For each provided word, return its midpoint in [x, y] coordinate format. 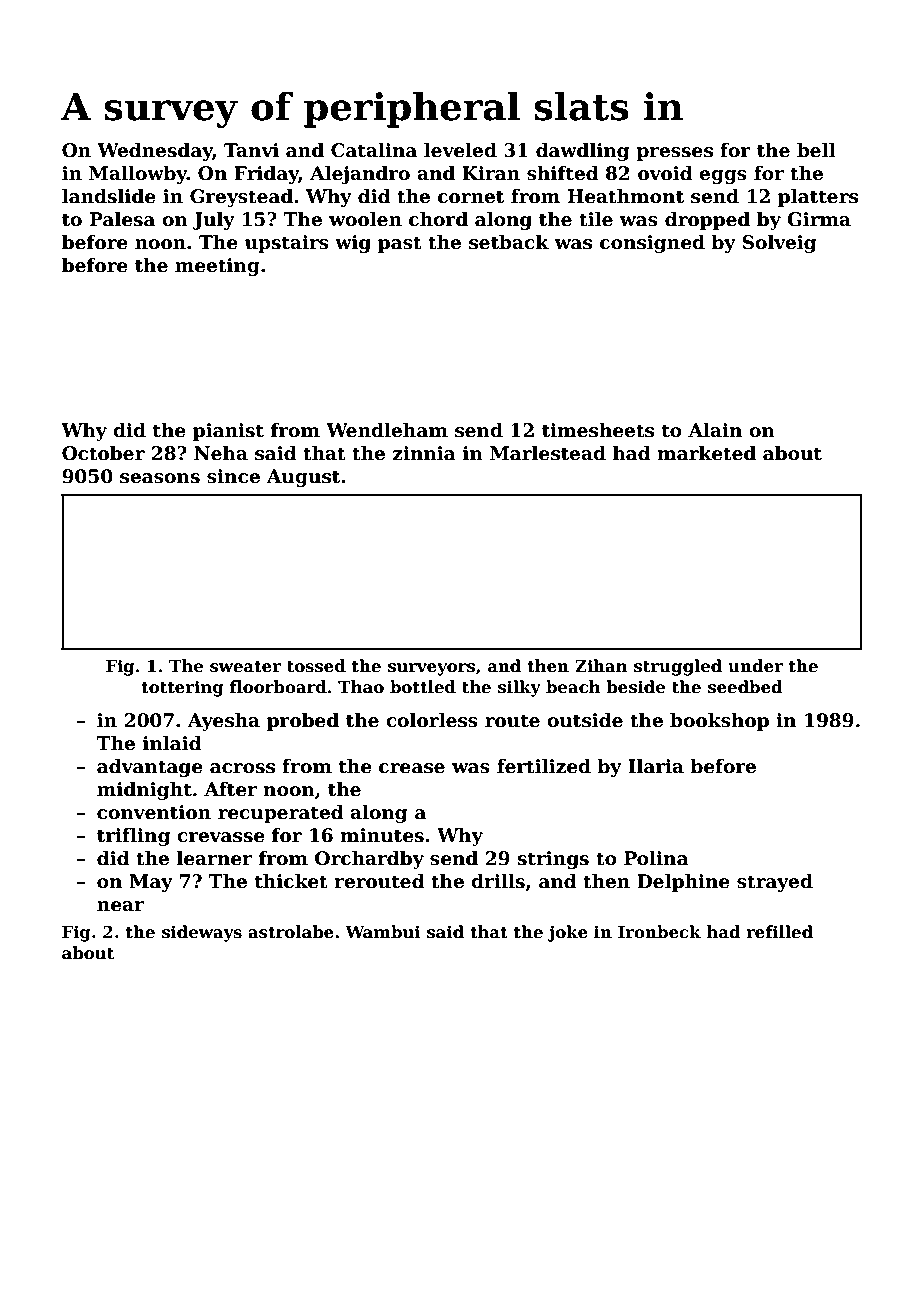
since [233, 476]
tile [596, 219]
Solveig [779, 244]
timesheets [598, 430]
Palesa [122, 219]
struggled [678, 667]
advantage [150, 768]
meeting [217, 267]
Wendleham [387, 430]
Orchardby [369, 860]
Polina [656, 858]
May [151, 883]
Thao [361, 687]
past [400, 244]
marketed [706, 453]
